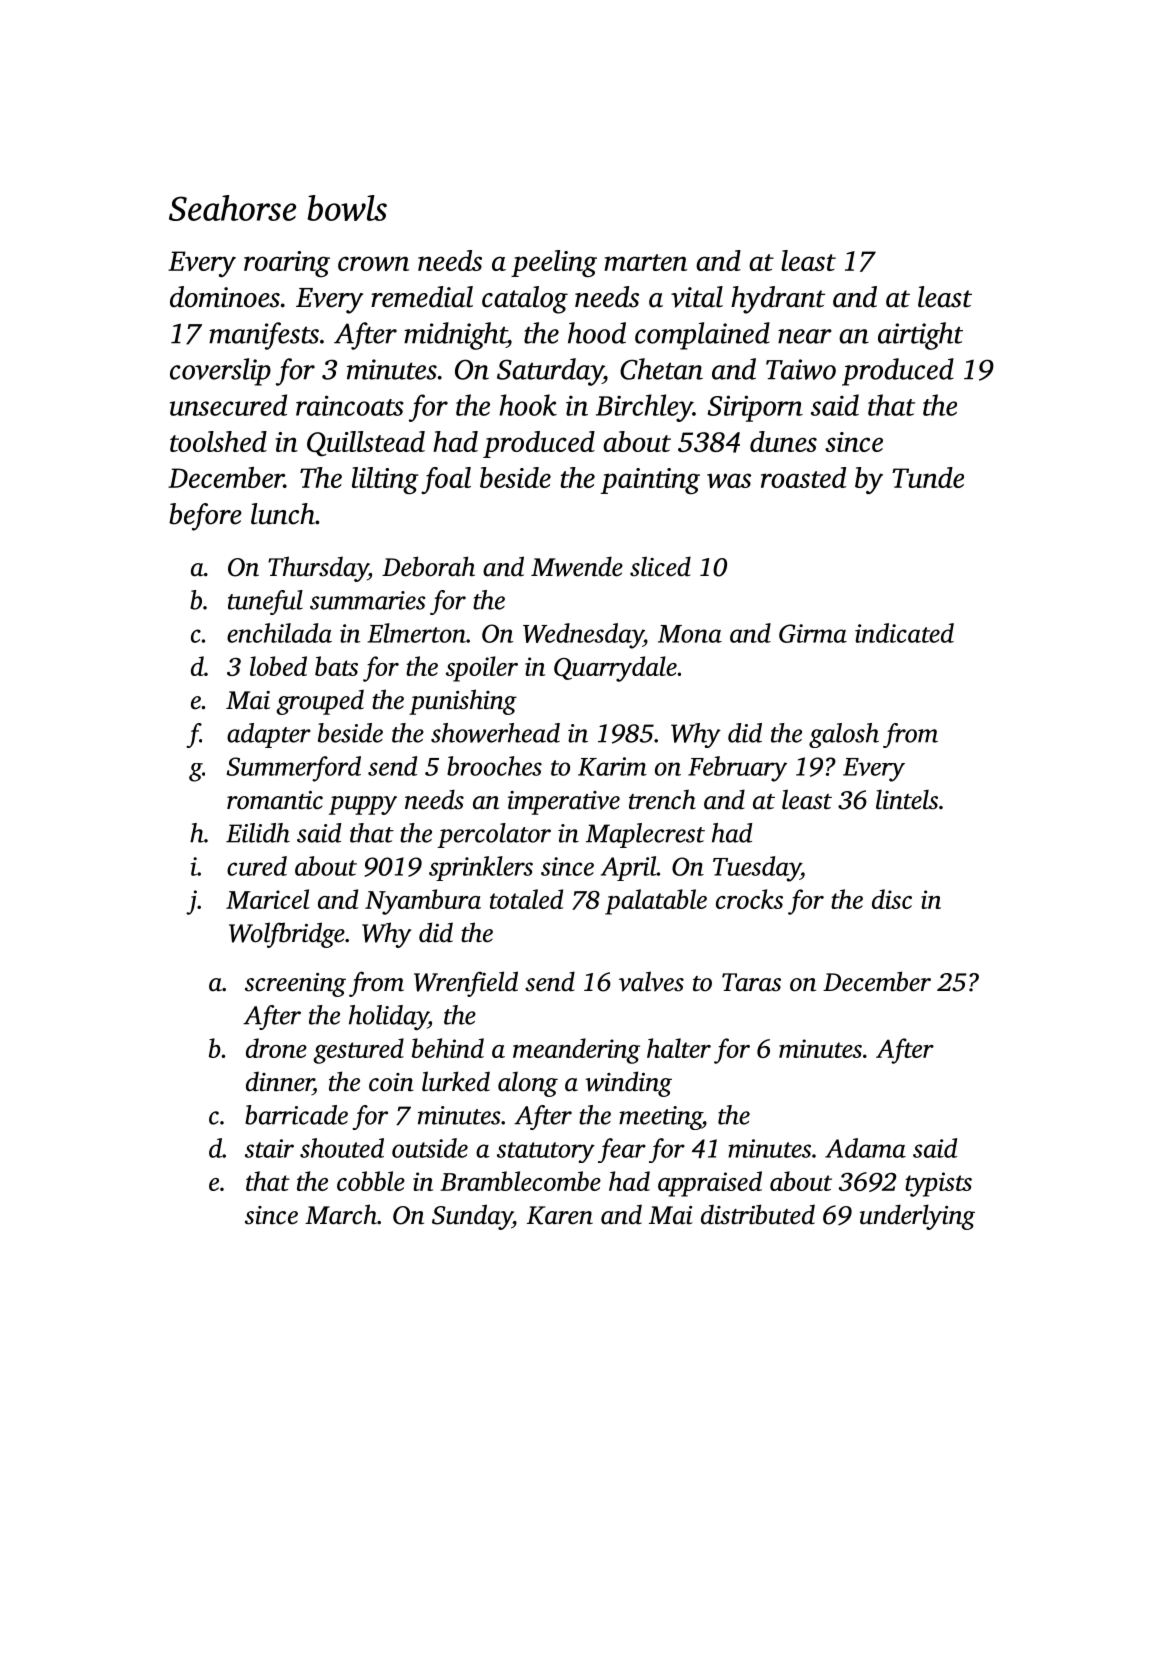 This document has width=1165, height=1654. What do you see at coordinates (265, 602) in the document?
I see `tuneful` at bounding box center [265, 602].
